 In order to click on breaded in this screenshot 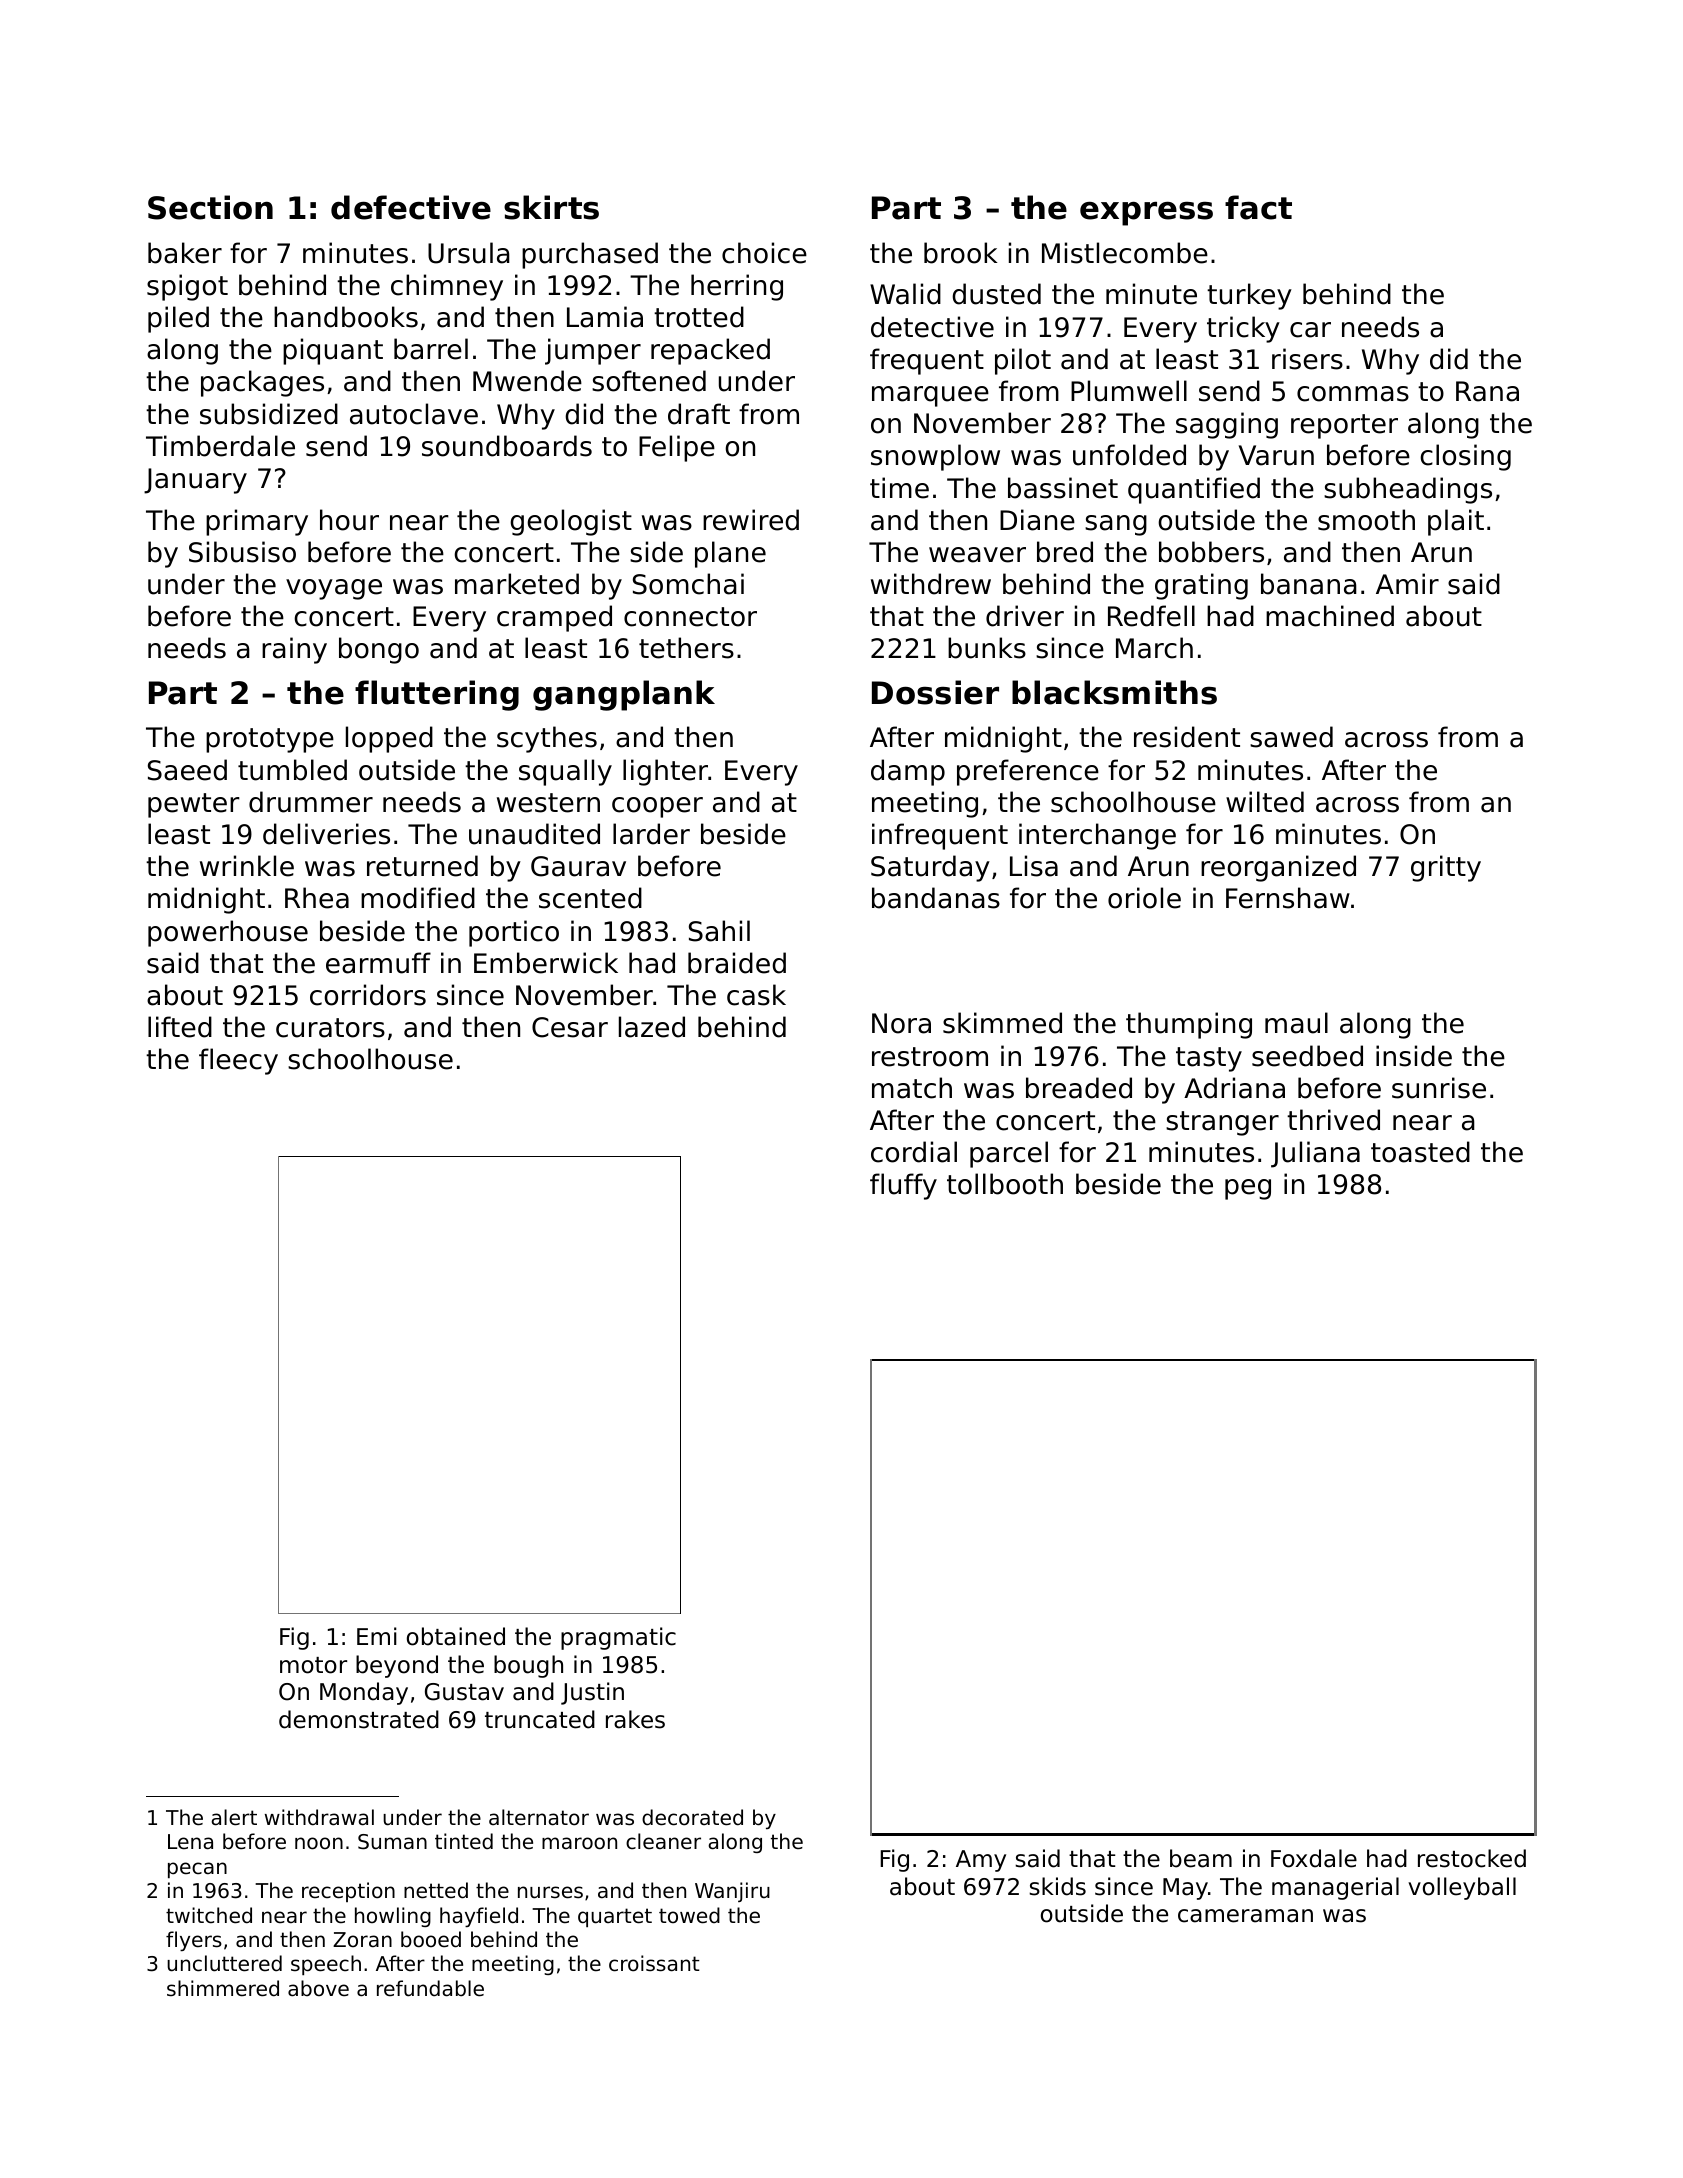, I will do `click(1079, 1088)`.
